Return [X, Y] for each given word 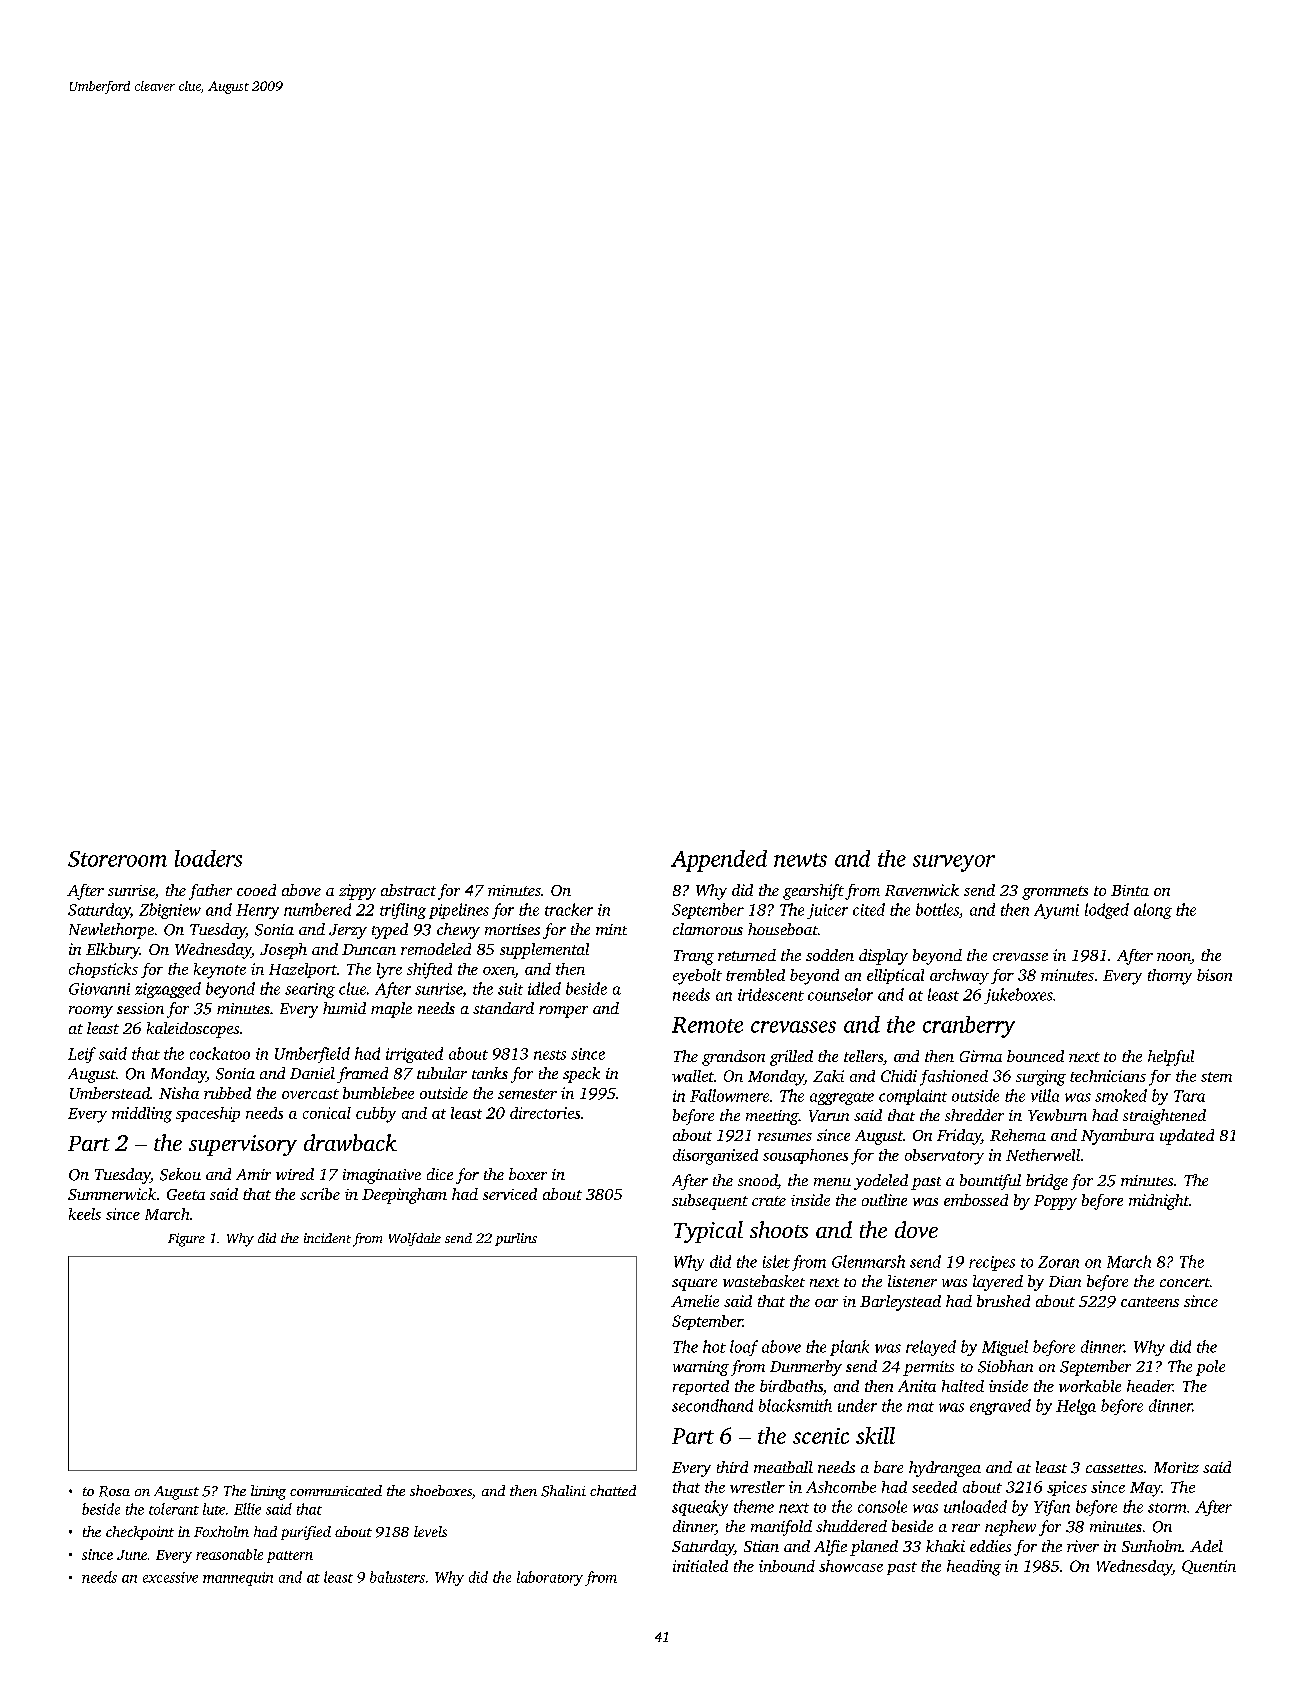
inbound [787, 1566]
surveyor [954, 863]
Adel [1206, 1546]
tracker [569, 909]
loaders [208, 858]
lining [268, 1492]
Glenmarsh [868, 1261]
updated [1187, 1137]
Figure [186, 1240]
